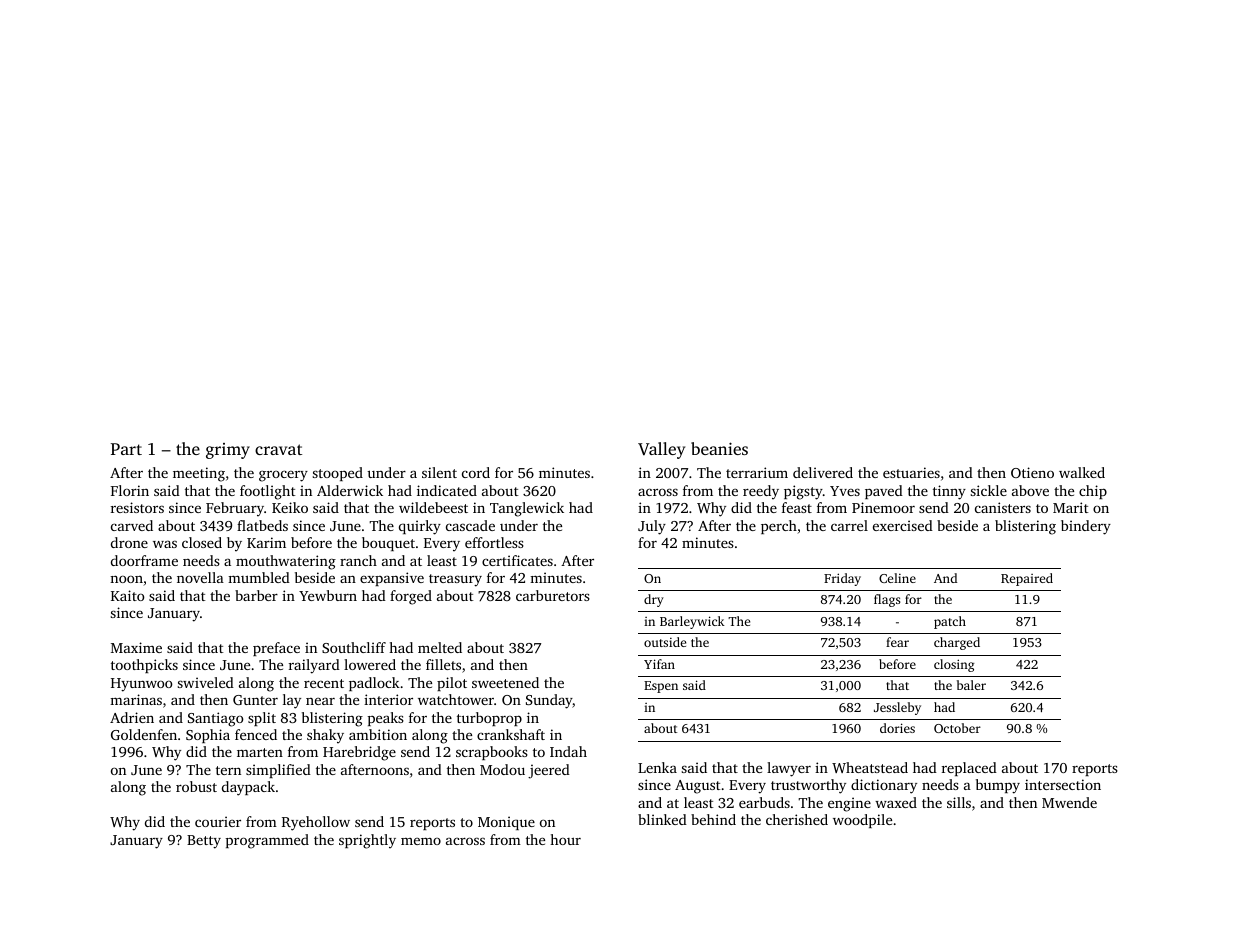  What do you see at coordinates (256, 595) in the screenshot?
I see `barber` at bounding box center [256, 595].
